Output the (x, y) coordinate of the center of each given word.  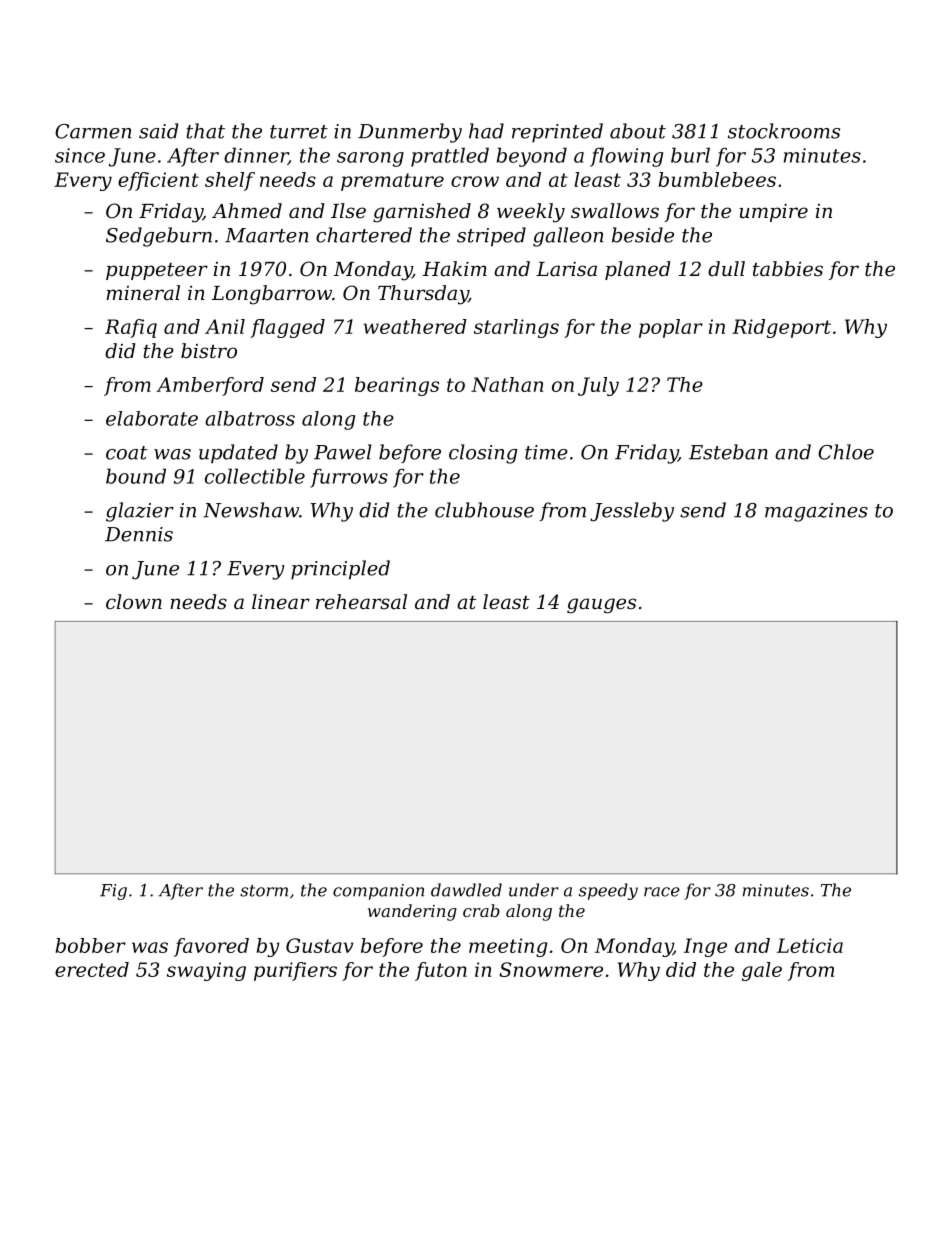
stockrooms (784, 131)
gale (762, 971)
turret (299, 132)
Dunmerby (410, 133)
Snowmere (551, 969)
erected (92, 969)
